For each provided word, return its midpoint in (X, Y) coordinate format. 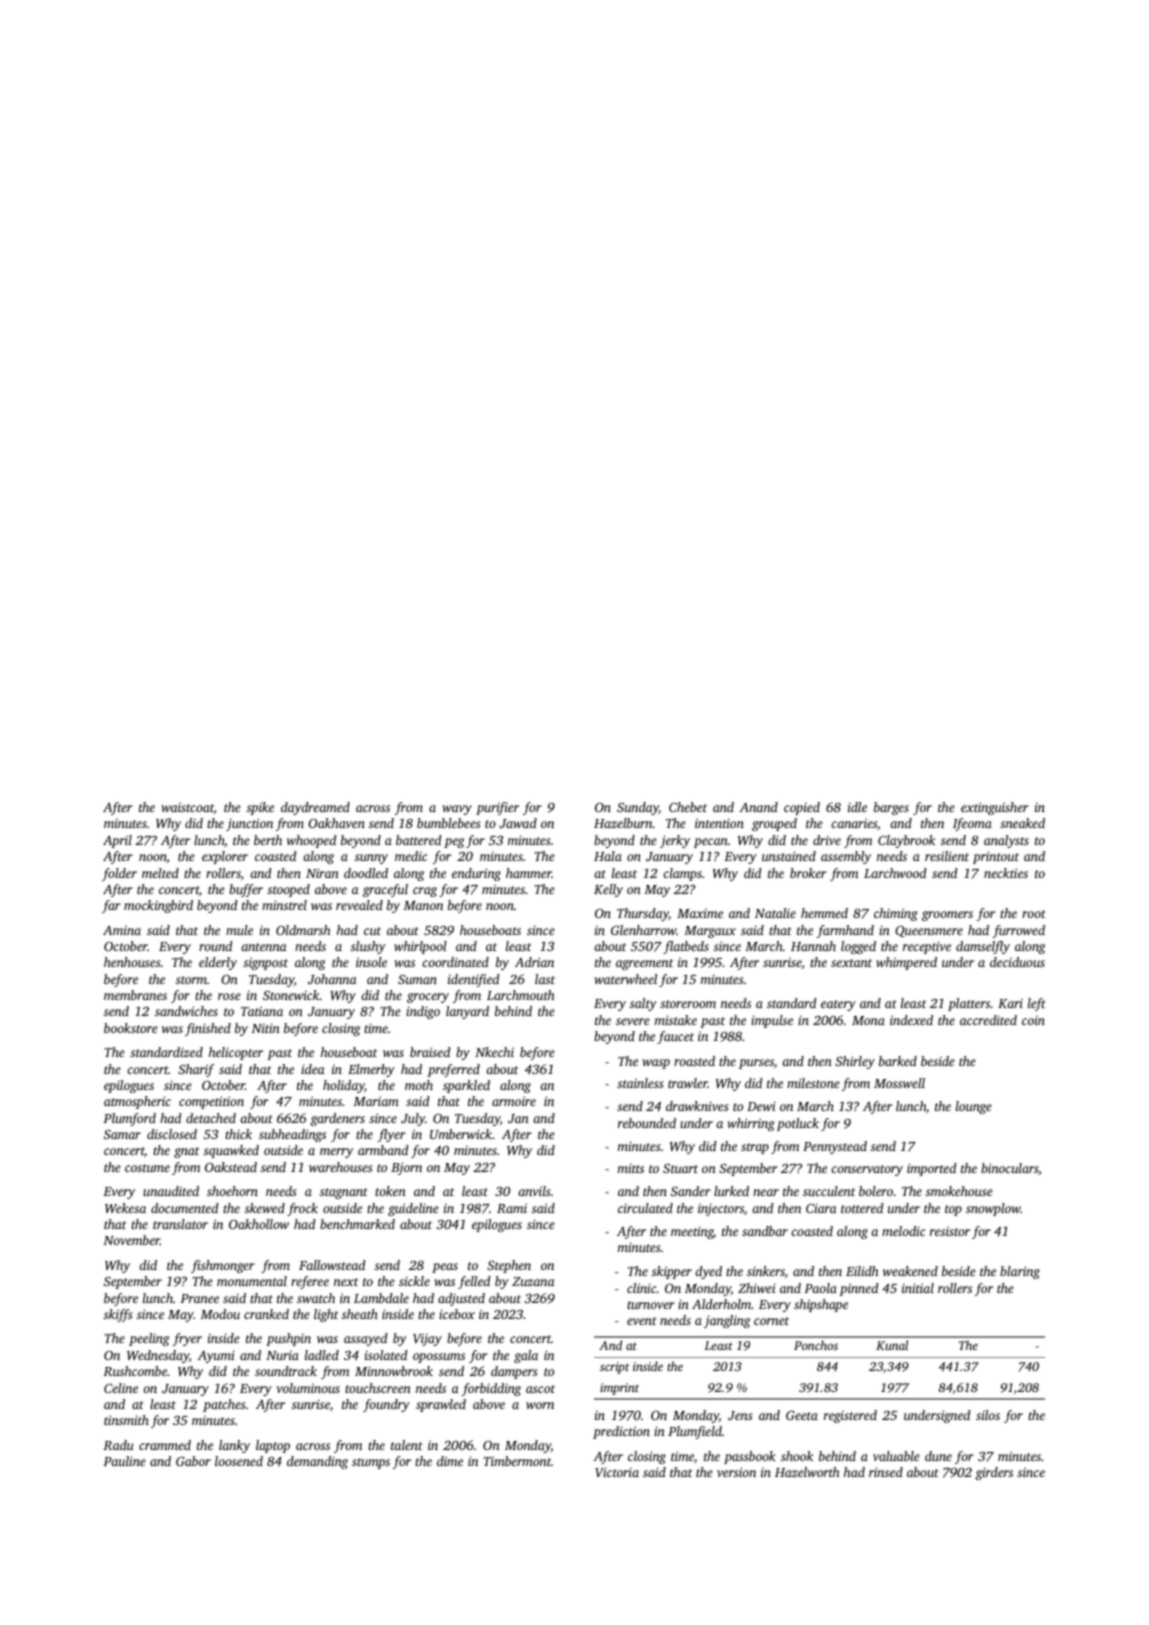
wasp (656, 1064)
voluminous (308, 1388)
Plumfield (695, 1432)
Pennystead (835, 1147)
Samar (122, 1134)
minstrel (284, 905)
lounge (974, 1107)
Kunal (892, 1345)
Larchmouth (521, 995)
